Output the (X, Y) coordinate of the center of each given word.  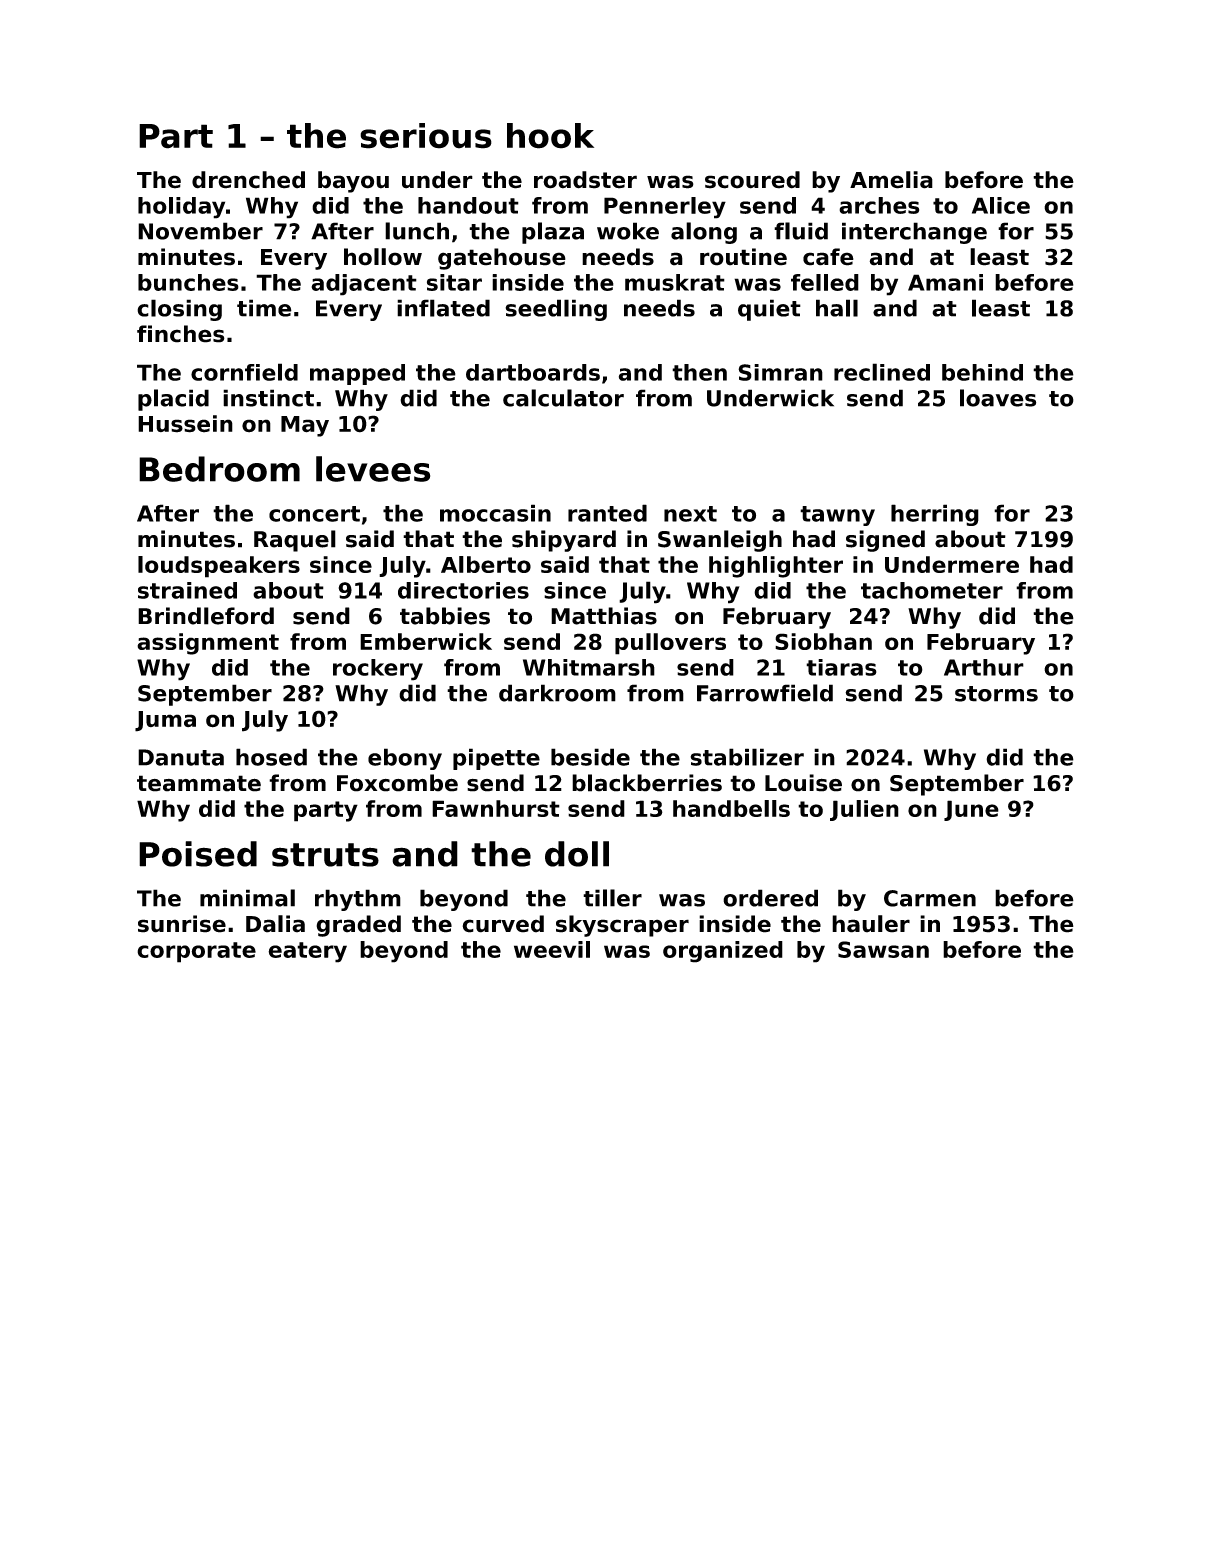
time (264, 308)
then (699, 372)
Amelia (891, 180)
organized (723, 952)
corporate (196, 952)
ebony (405, 759)
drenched (248, 180)
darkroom (557, 693)
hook (550, 136)
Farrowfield (765, 693)
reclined (882, 372)
